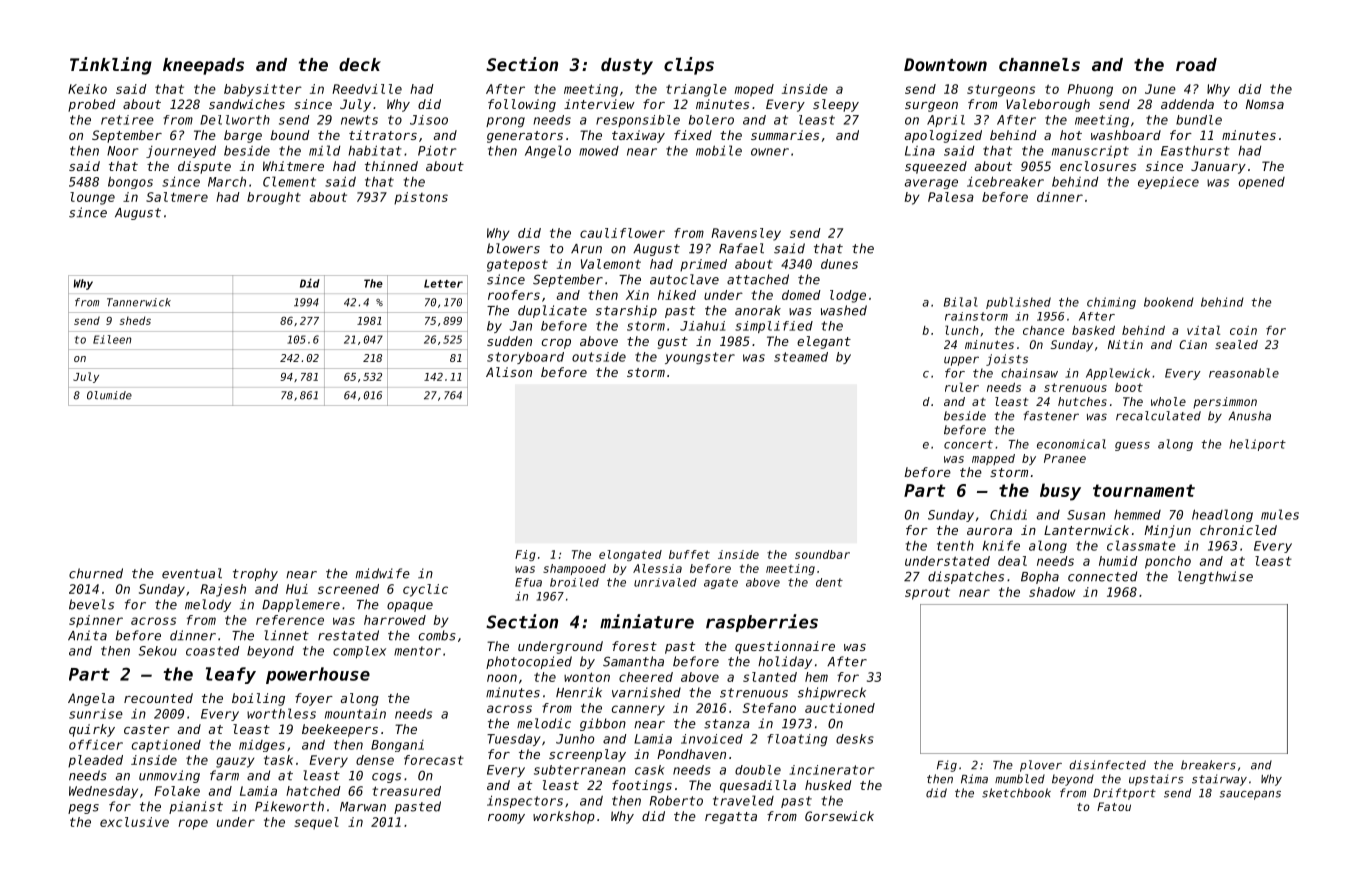 This document has height=887, width=1372. I want to click on raspberries, so click(762, 623).
